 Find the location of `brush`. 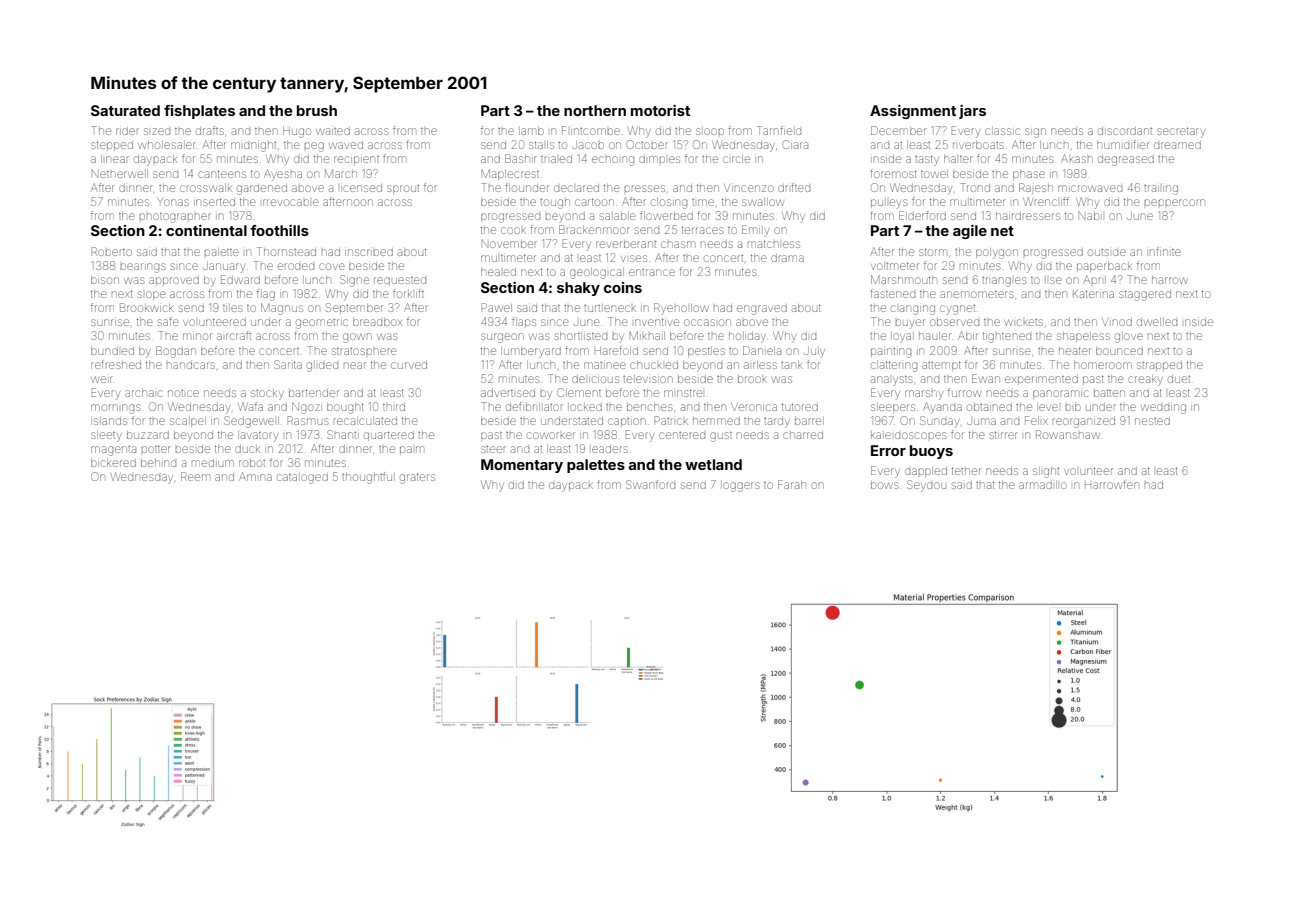

brush is located at coordinates (317, 110).
